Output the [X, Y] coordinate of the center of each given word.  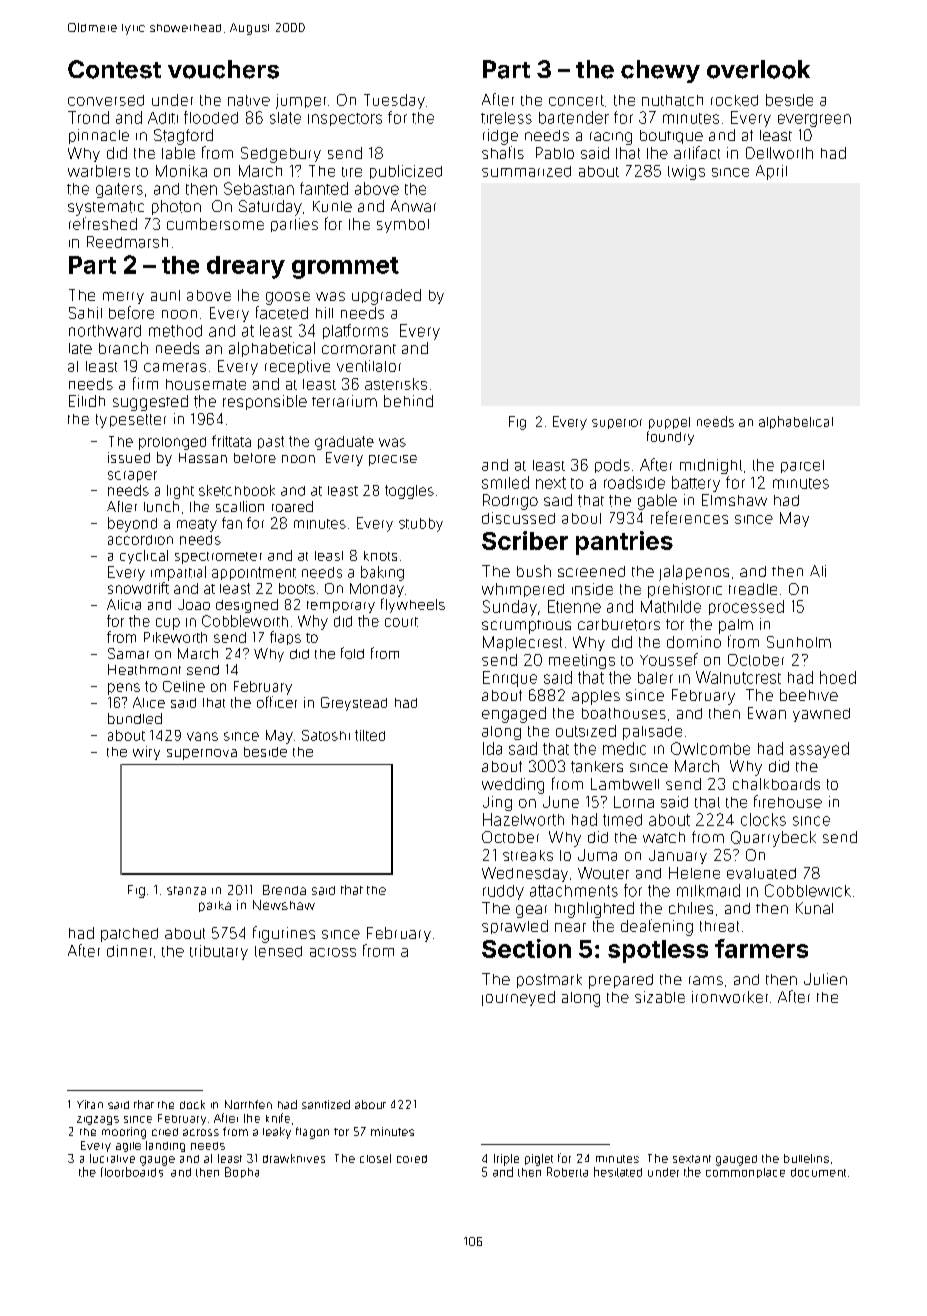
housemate [206, 384]
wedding [513, 786]
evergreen [814, 120]
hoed [838, 677]
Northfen [248, 1104]
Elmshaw [734, 500]
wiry [146, 753]
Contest [114, 69]
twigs [686, 172]
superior [617, 424]
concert [576, 100]
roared [292, 506]
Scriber [525, 540]
